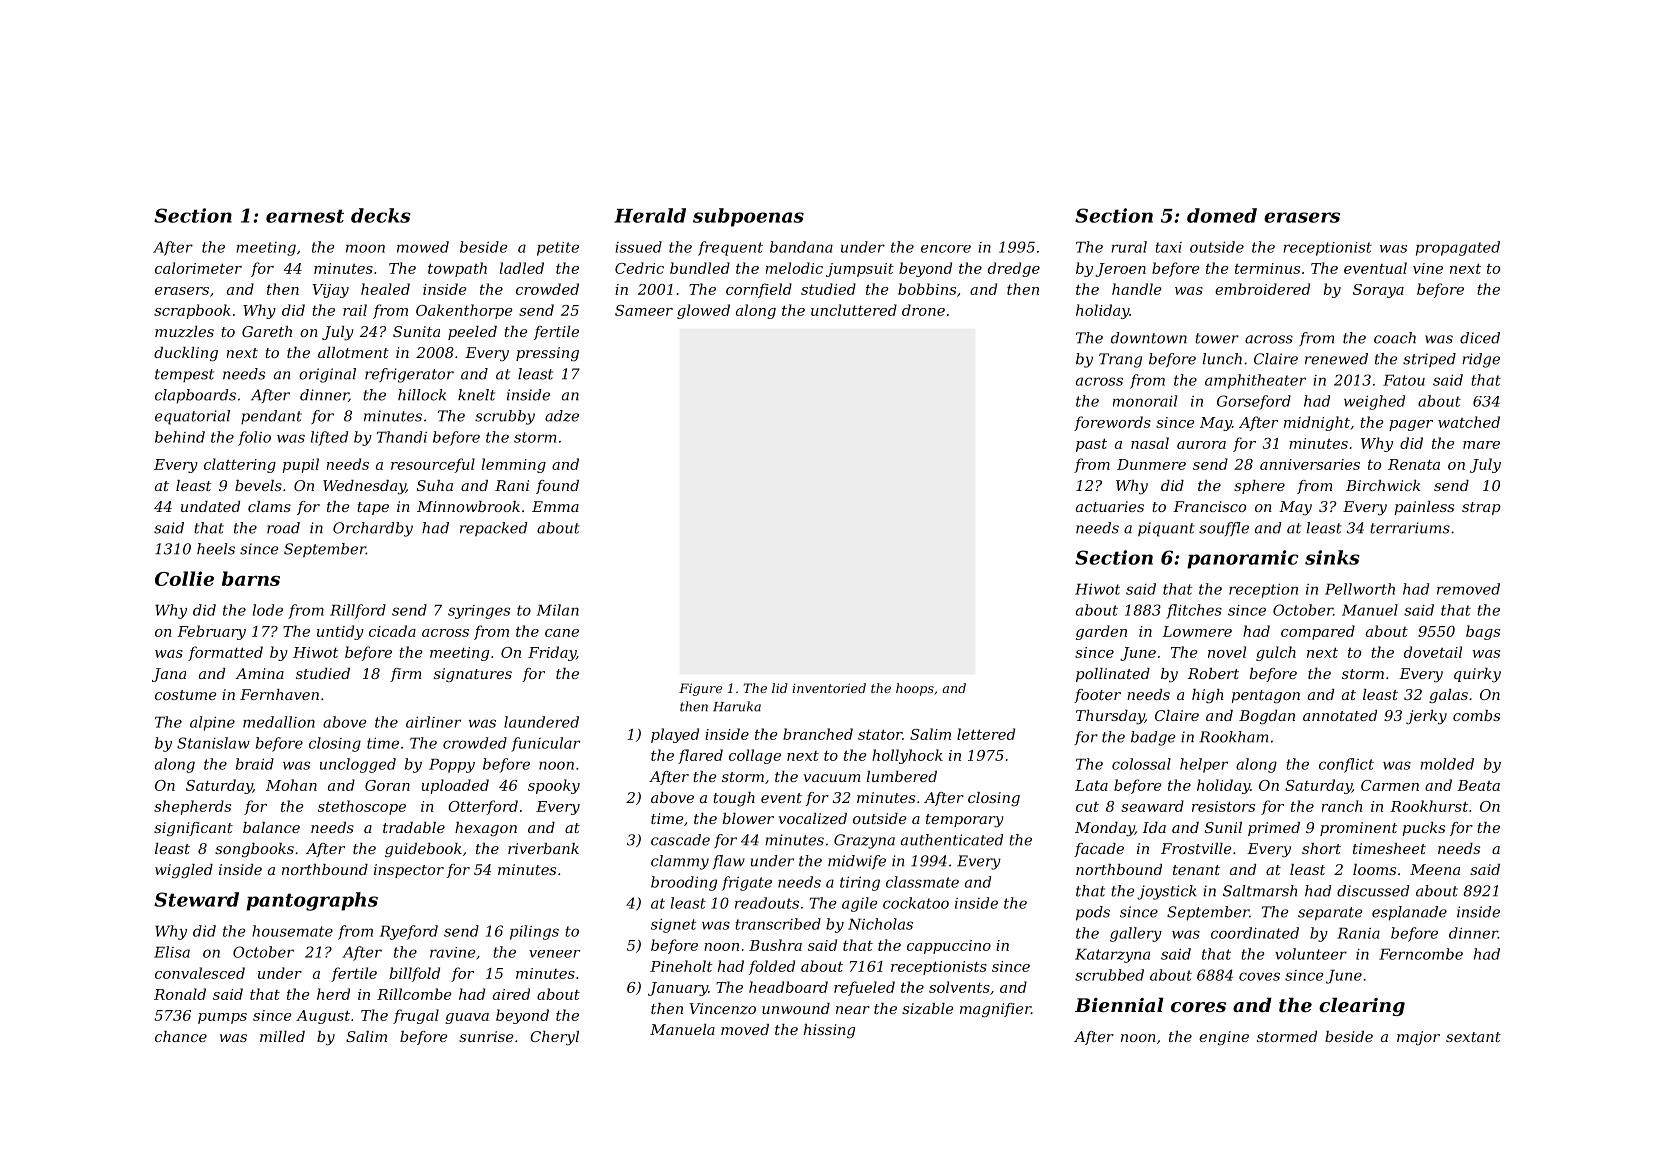 Image resolution: width=1655 pixels, height=1171 pixels. Describe the element at coordinates (1429, 806) in the document. I see `Rookhurst` at that location.
